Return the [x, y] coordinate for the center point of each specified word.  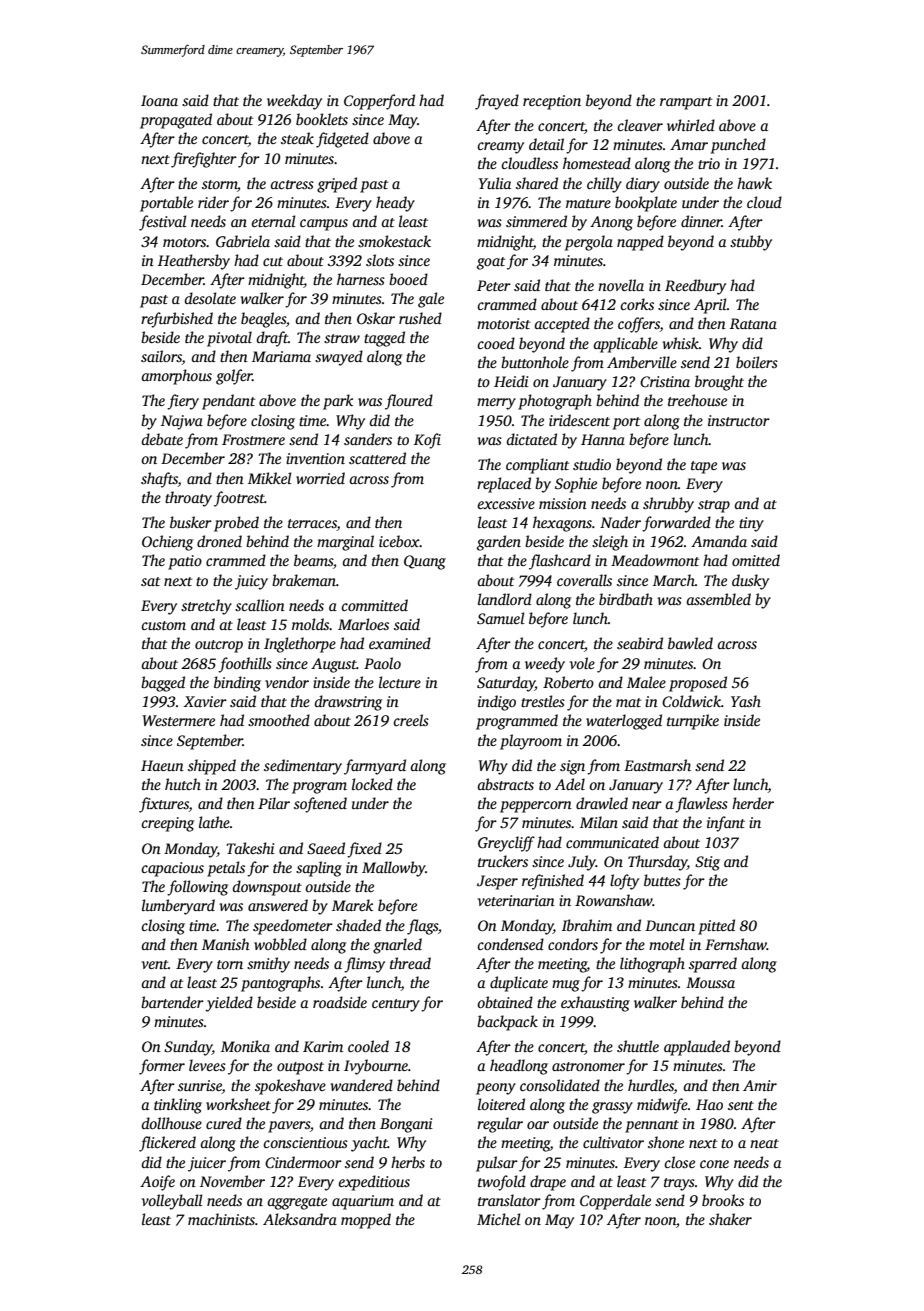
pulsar [497, 1164]
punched [738, 146]
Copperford [379, 102]
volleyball [172, 1202]
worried [320, 478]
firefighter [204, 160]
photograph [555, 402]
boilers [757, 362]
